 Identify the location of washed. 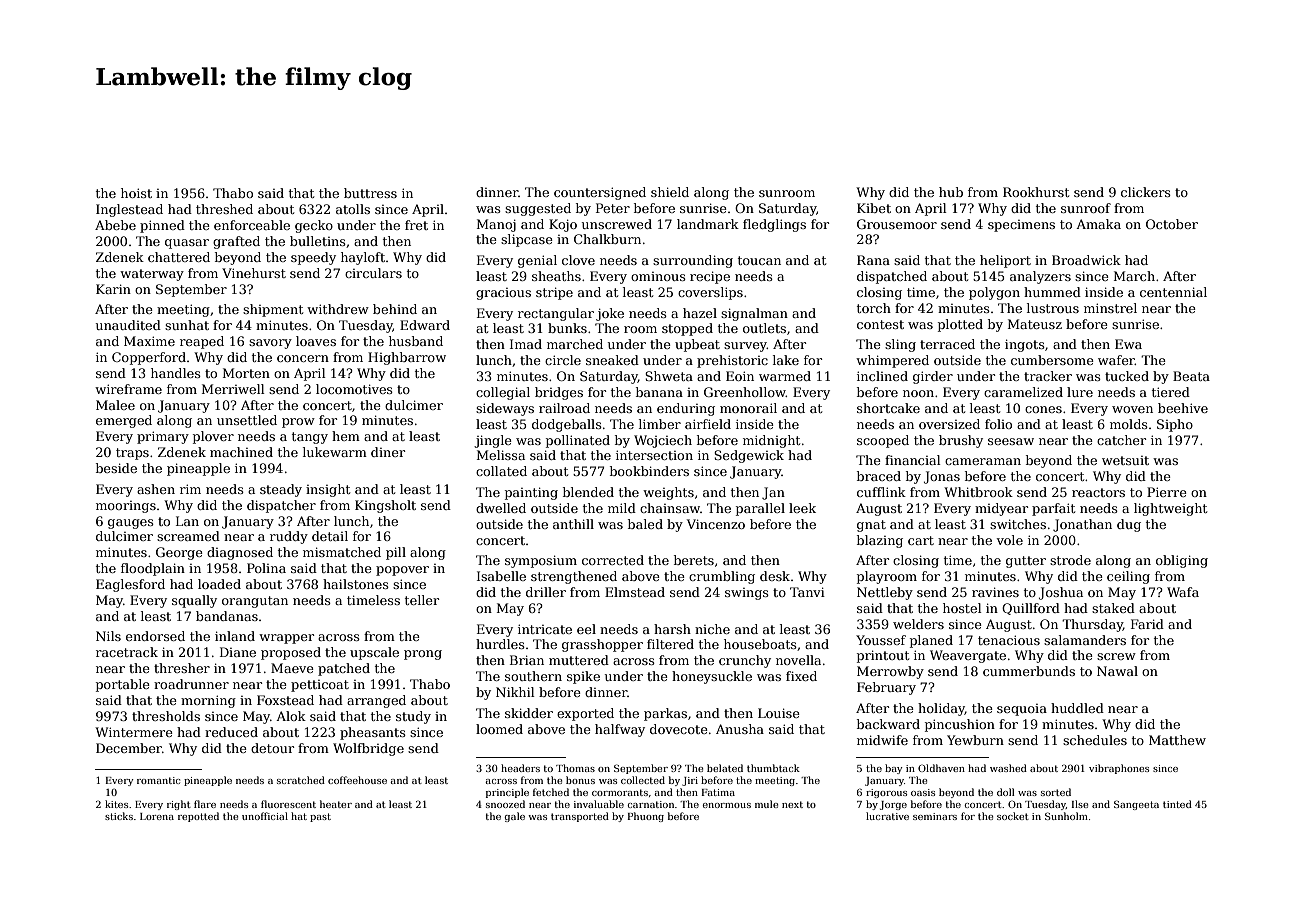
(1008, 768).
